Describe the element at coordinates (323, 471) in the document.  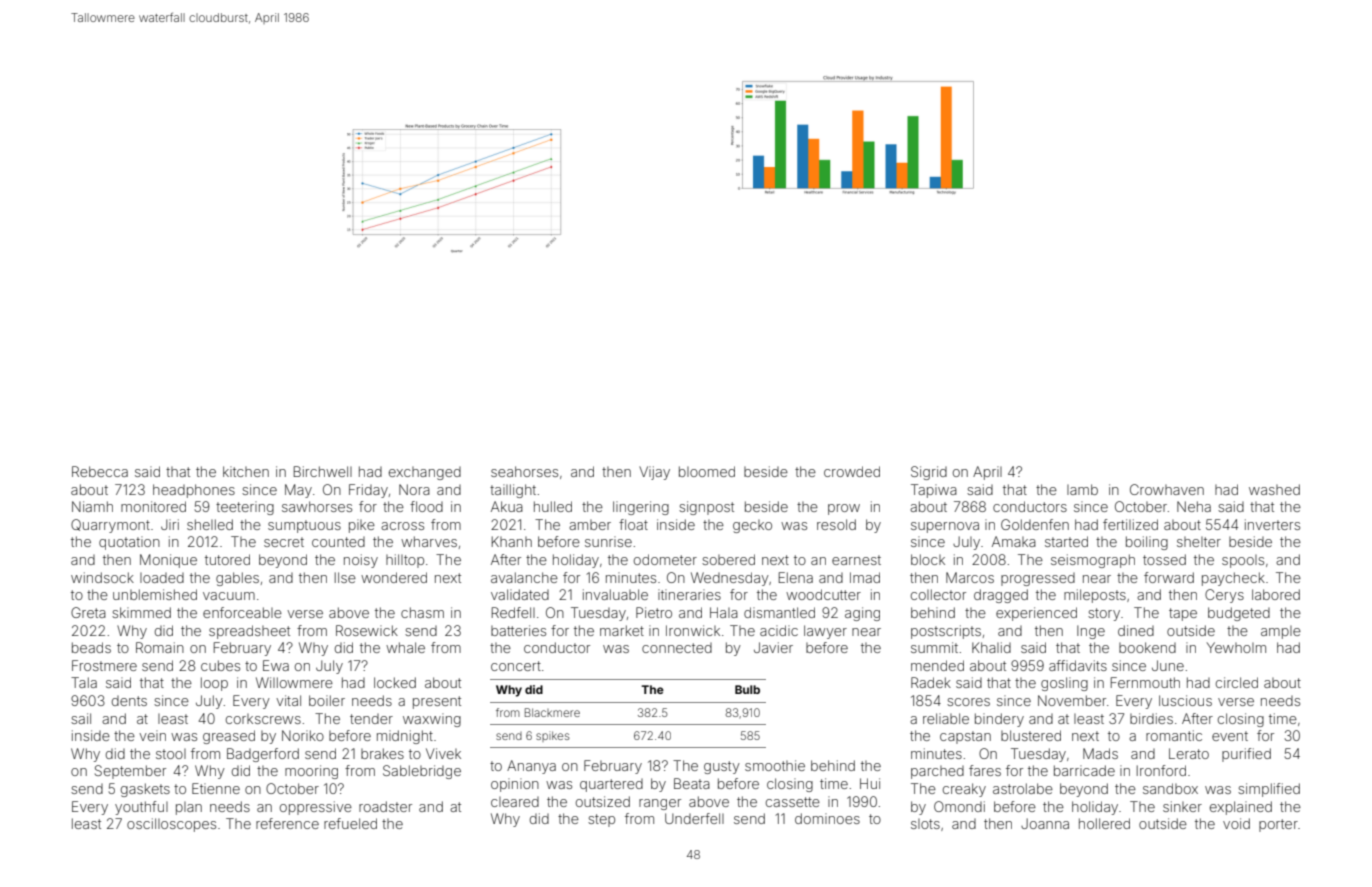
I see `Birchwell` at that location.
